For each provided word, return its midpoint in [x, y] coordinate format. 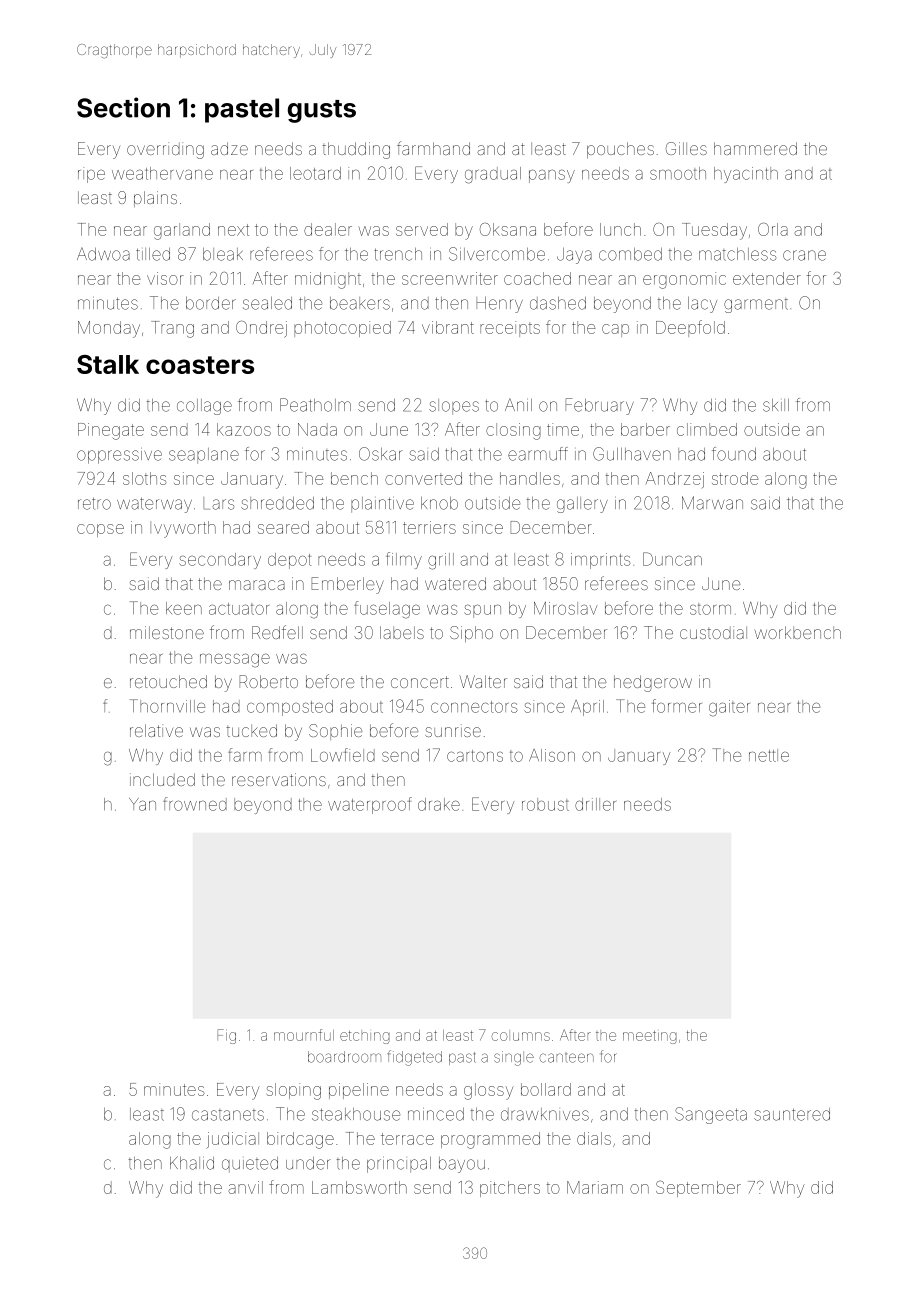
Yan [142, 804]
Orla [773, 229]
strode [735, 478]
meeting [650, 1037]
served [422, 229]
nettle [769, 755]
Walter [483, 681]
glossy [489, 1091]
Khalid [192, 1163]
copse [100, 530]
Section [123, 107]
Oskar [381, 454]
